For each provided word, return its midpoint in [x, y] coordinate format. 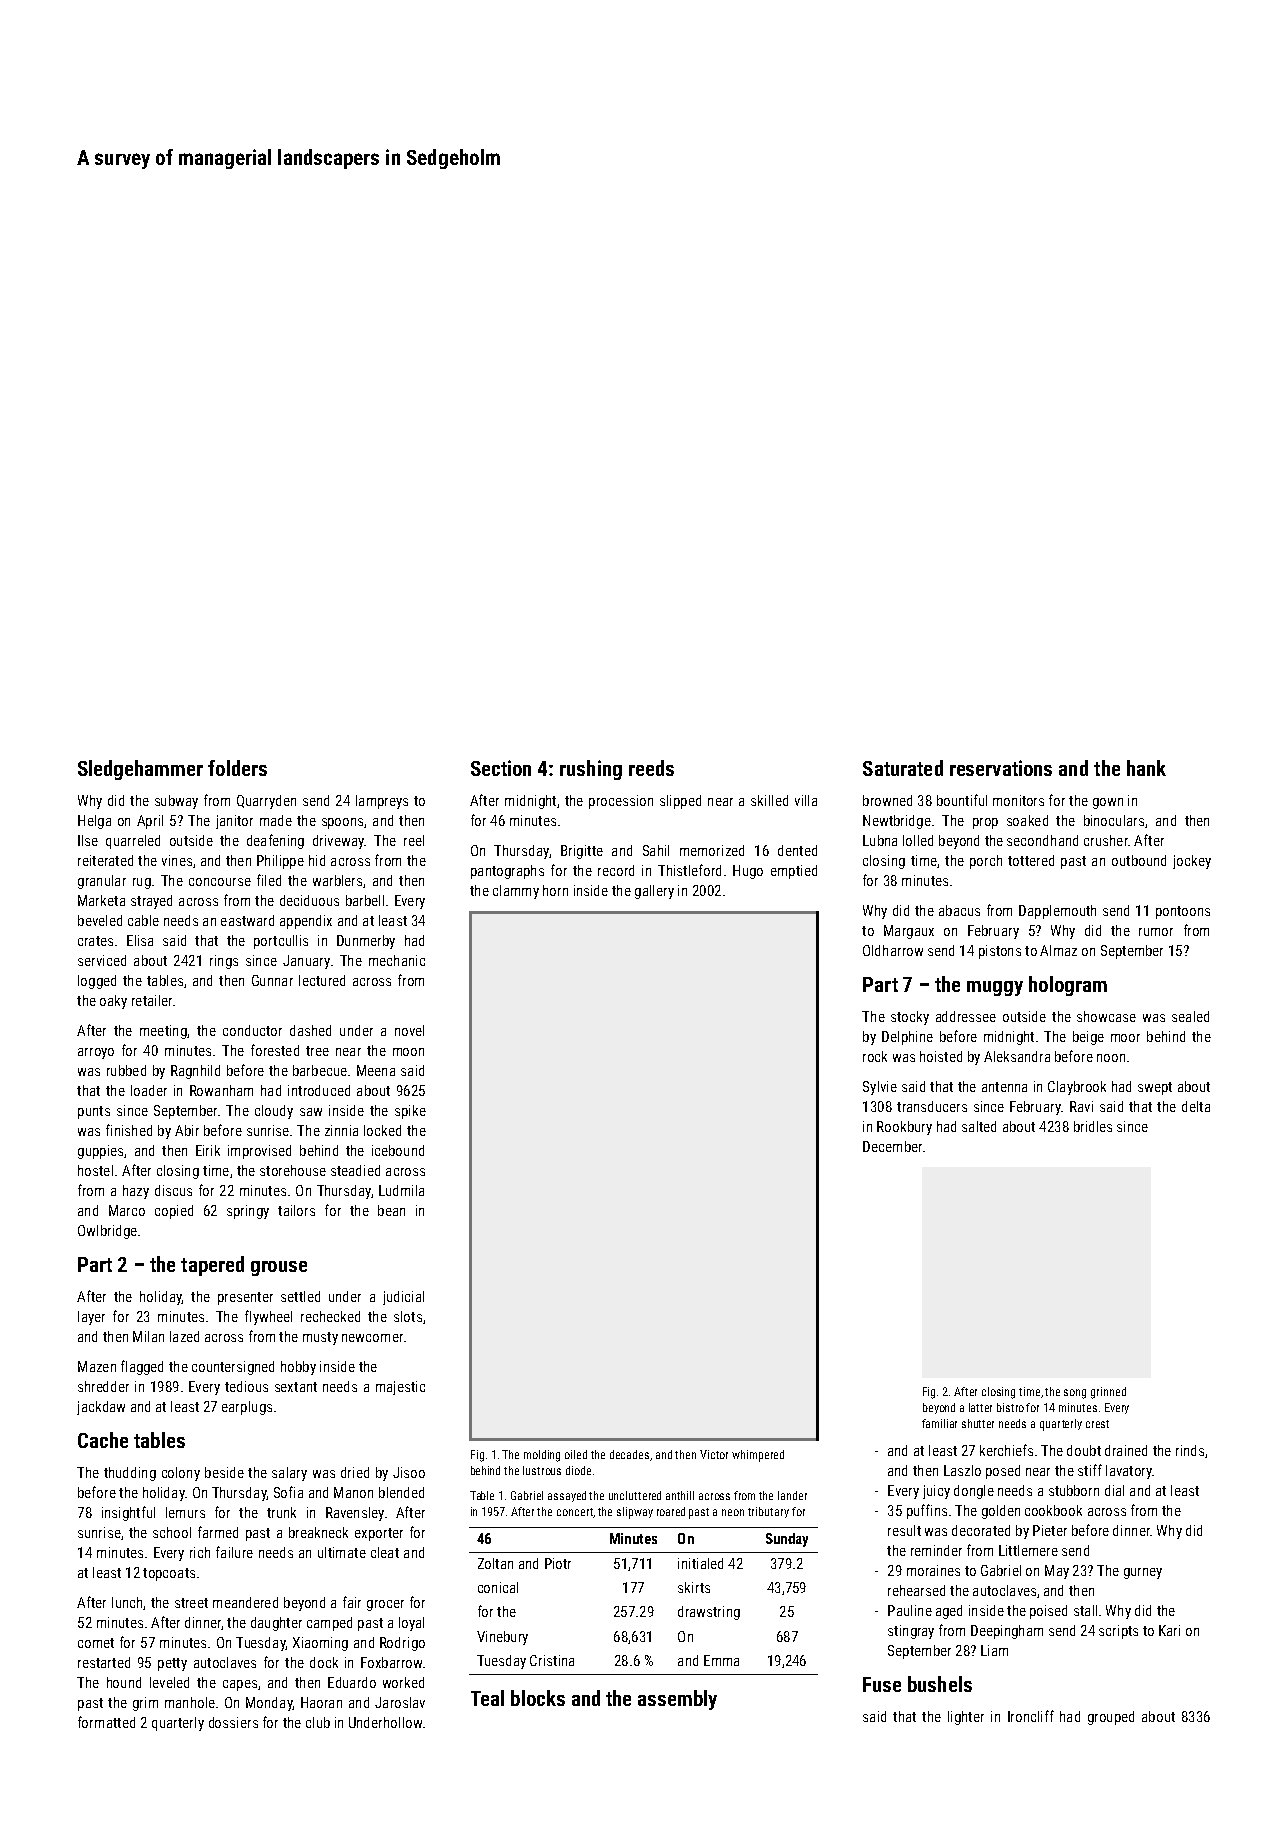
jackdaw [101, 1408]
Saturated [903, 768]
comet [96, 1643]
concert [575, 1512]
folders [237, 768]
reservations [1001, 768]
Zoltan [495, 1563]
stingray [911, 1632]
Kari [1169, 1630]
